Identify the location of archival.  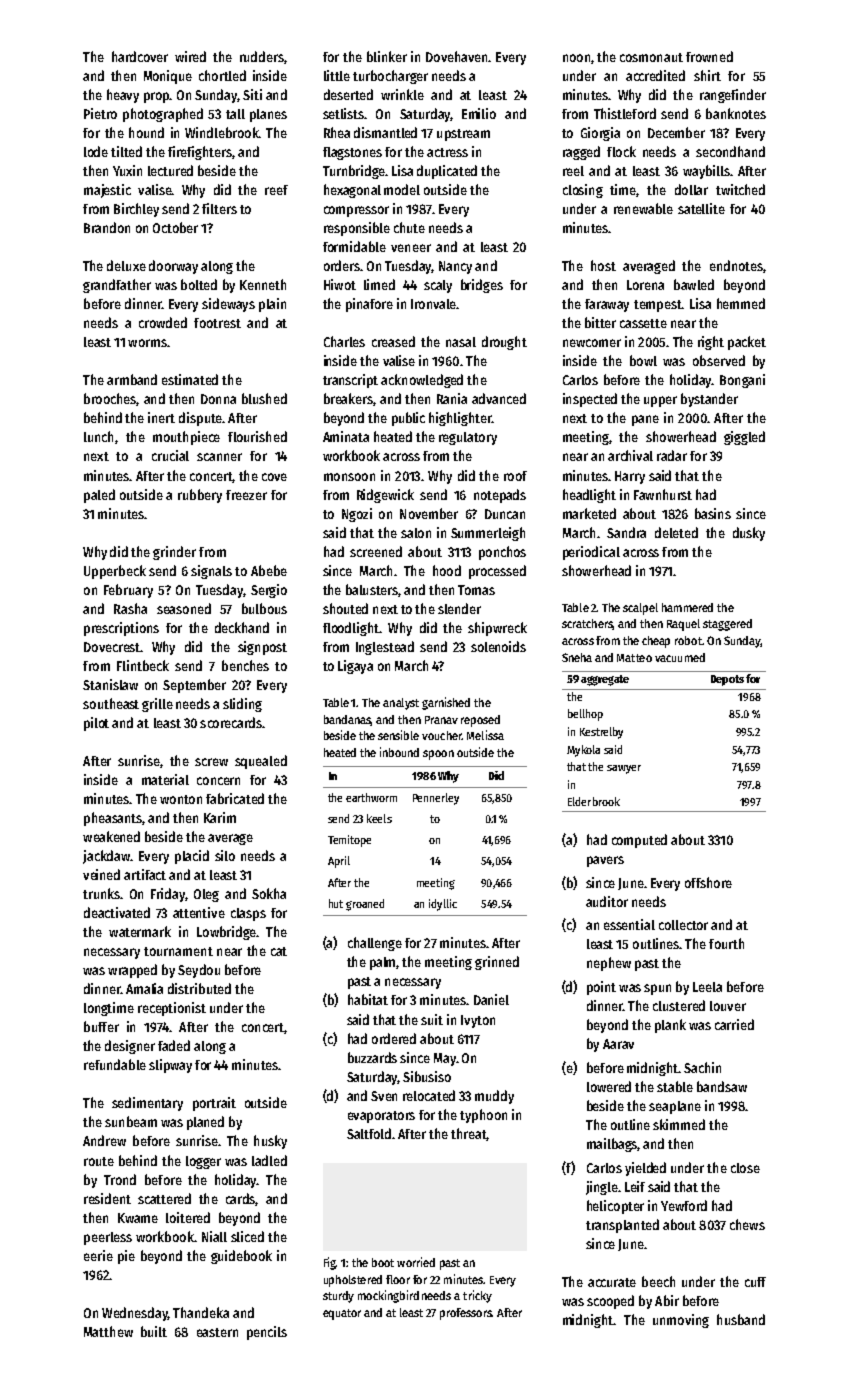
(630, 455).
